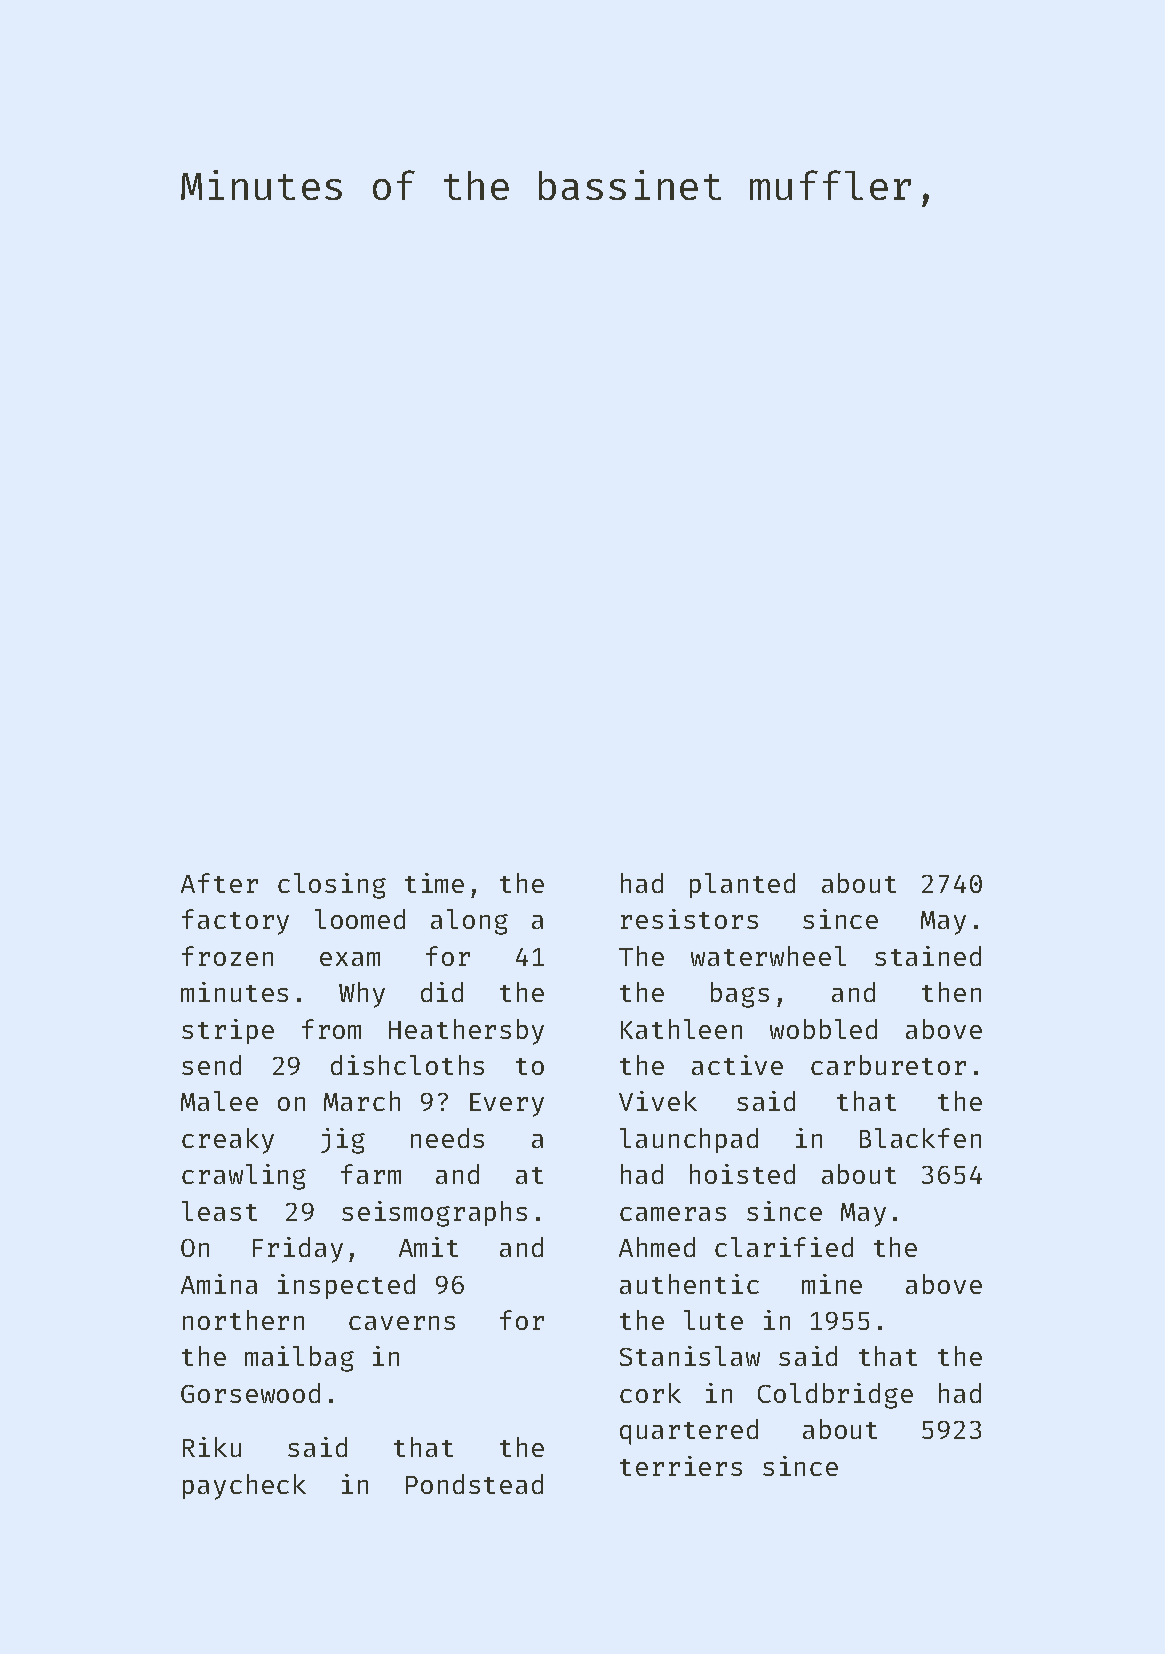 This page has height=1654, width=1165. Describe the element at coordinates (434, 883) in the page. I see `time` at that location.
